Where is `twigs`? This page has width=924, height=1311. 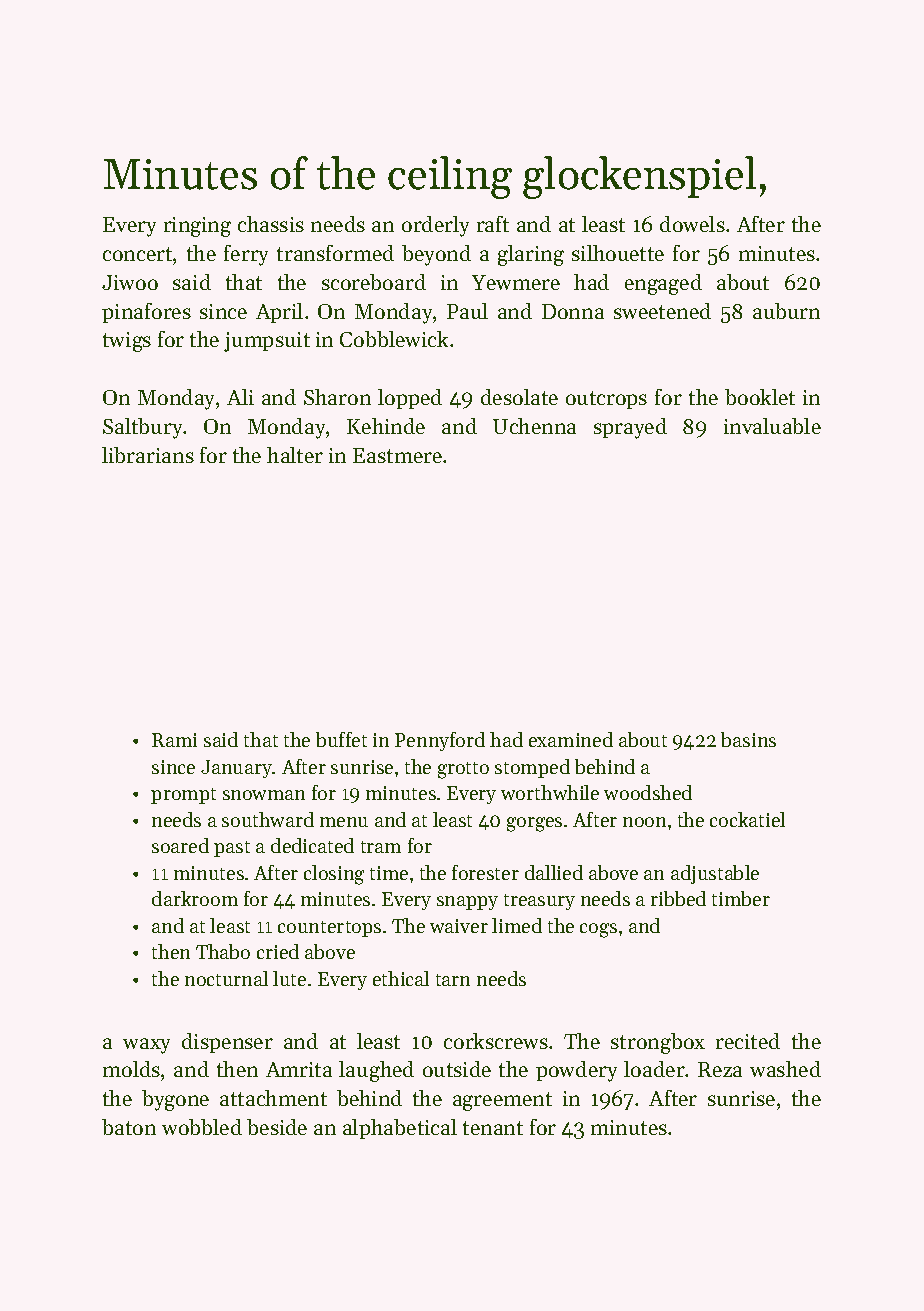
twigs is located at coordinates (127, 342).
